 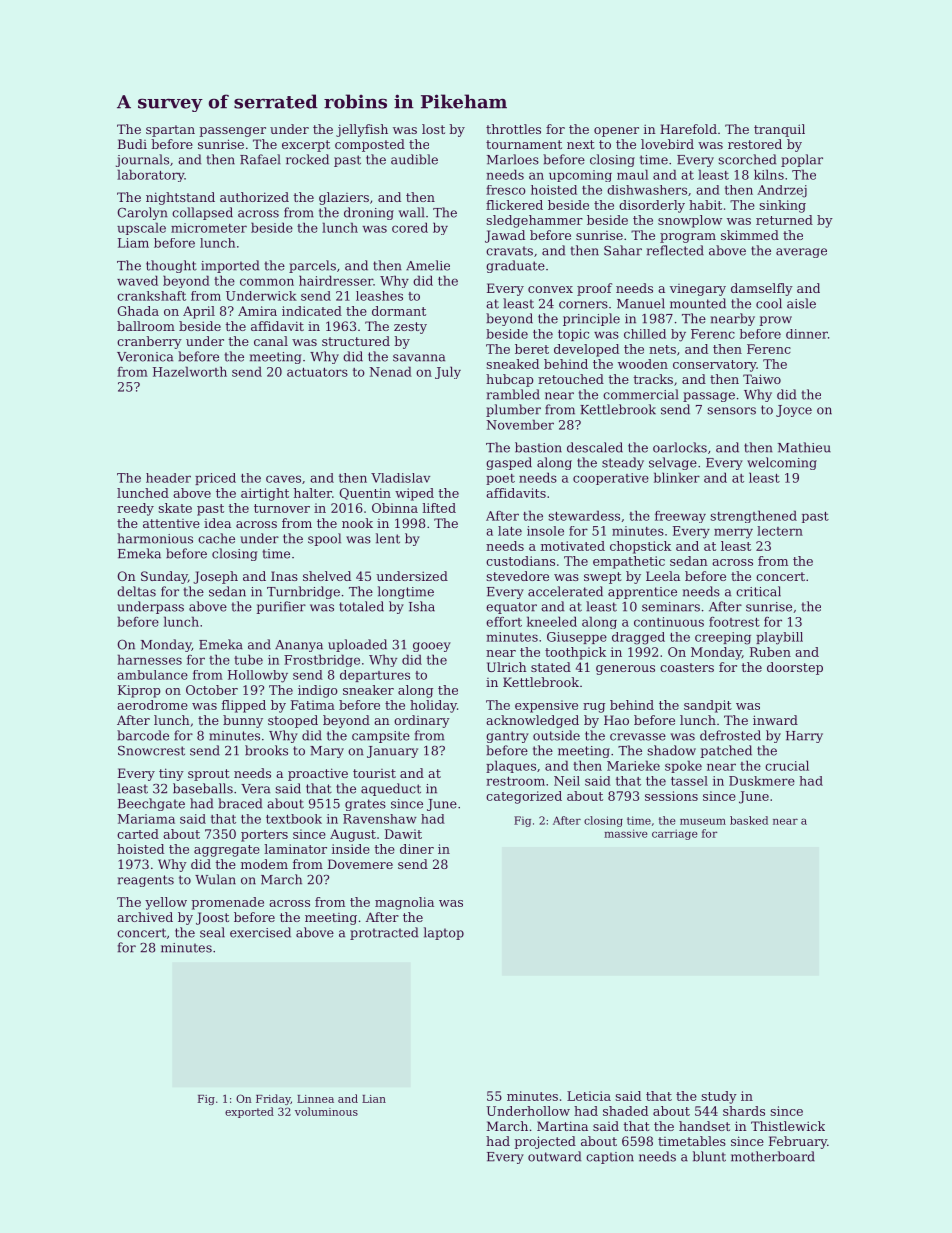 What do you see at coordinates (807, 334) in the document?
I see `dinner` at bounding box center [807, 334].
